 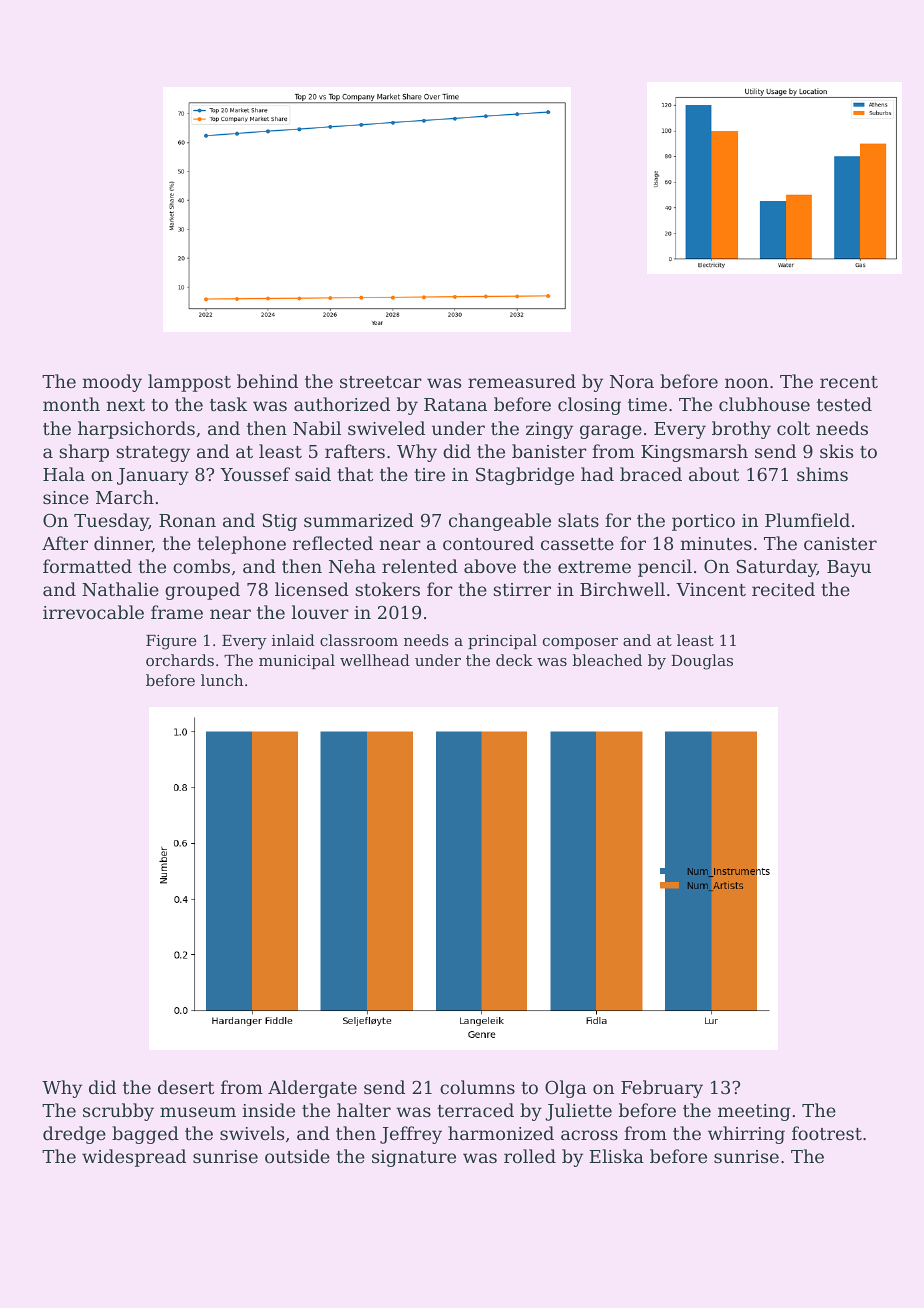 I want to click on whirring, so click(x=746, y=1135).
